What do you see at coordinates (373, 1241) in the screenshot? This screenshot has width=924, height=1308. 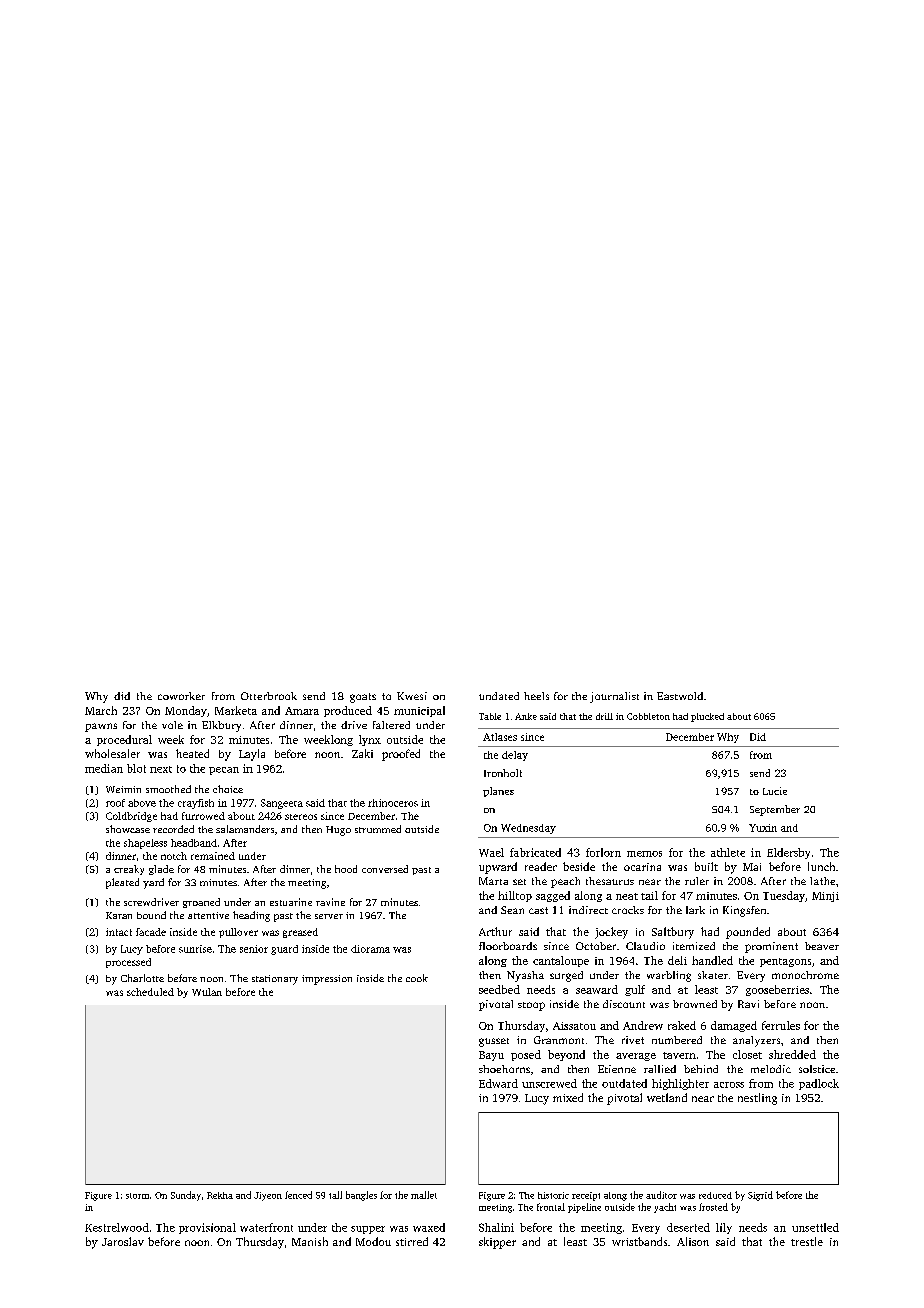 I see `Modou` at bounding box center [373, 1241].
